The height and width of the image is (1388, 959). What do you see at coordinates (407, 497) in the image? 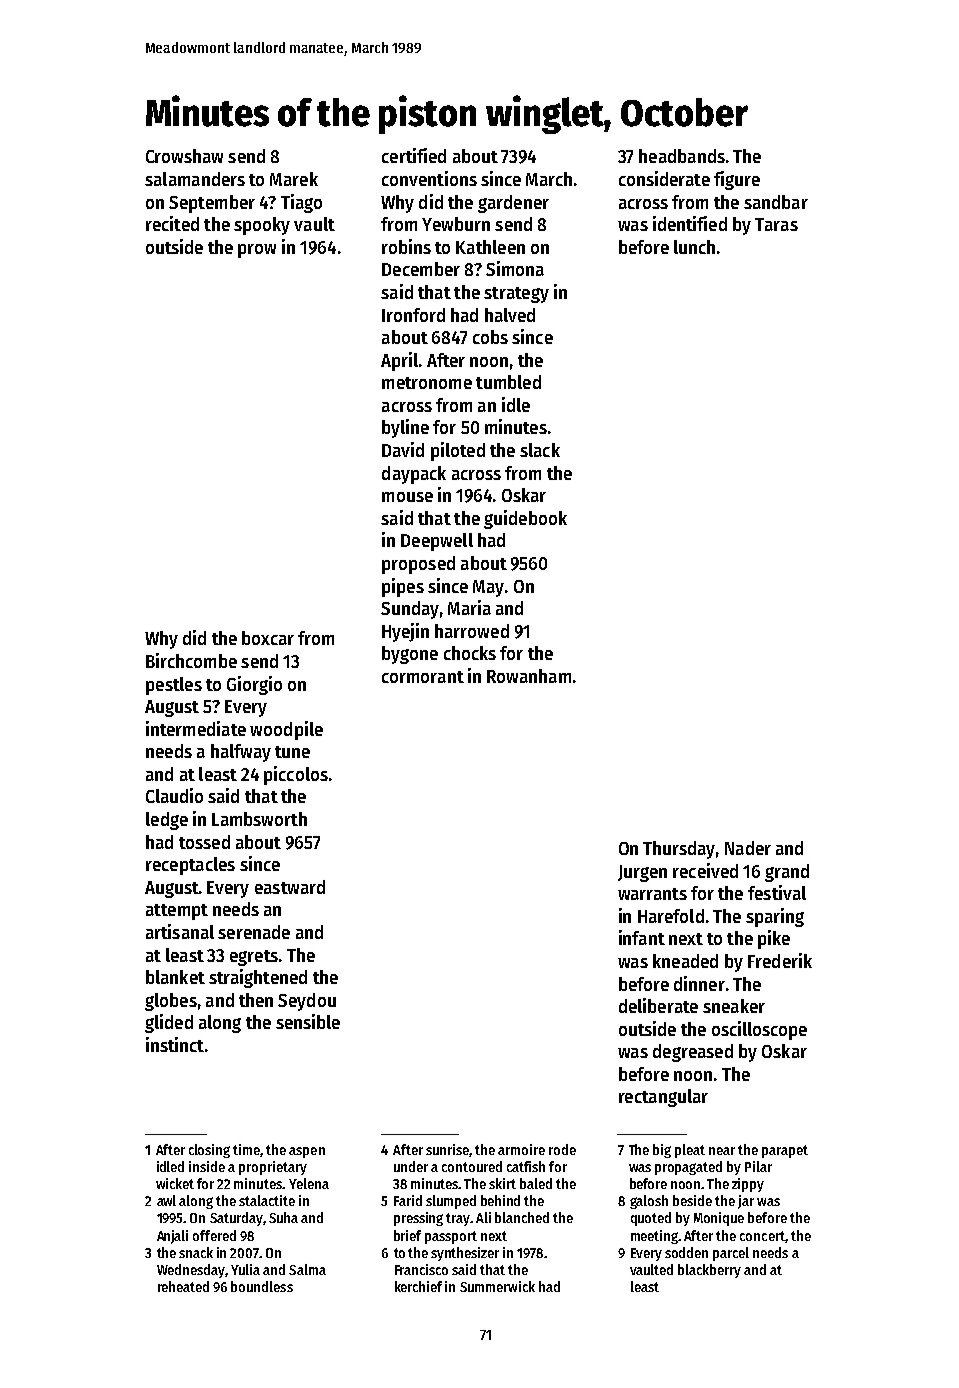
I see `mouse` at bounding box center [407, 497].
